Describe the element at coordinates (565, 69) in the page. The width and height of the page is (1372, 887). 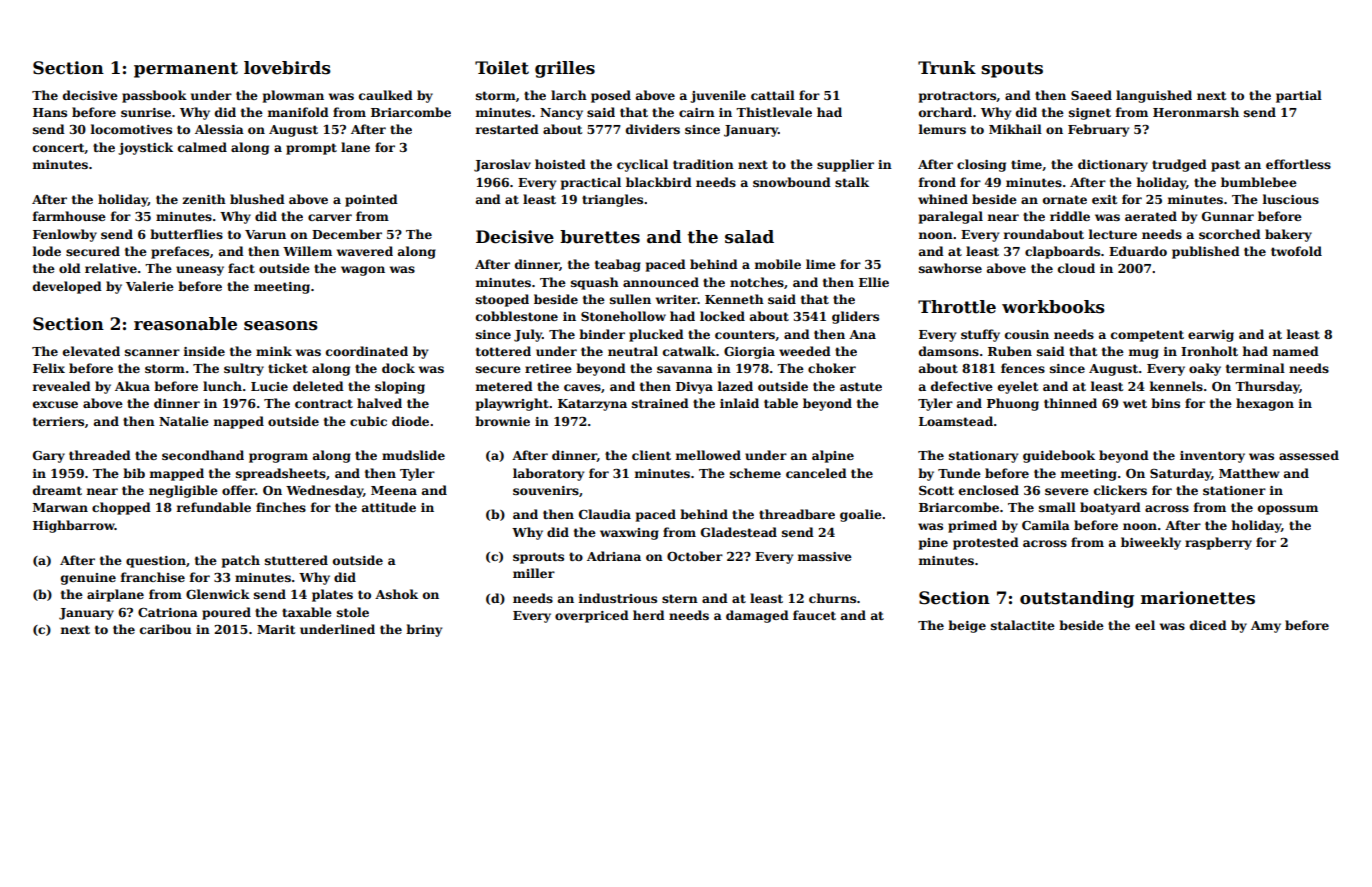
I see `grilles` at that location.
